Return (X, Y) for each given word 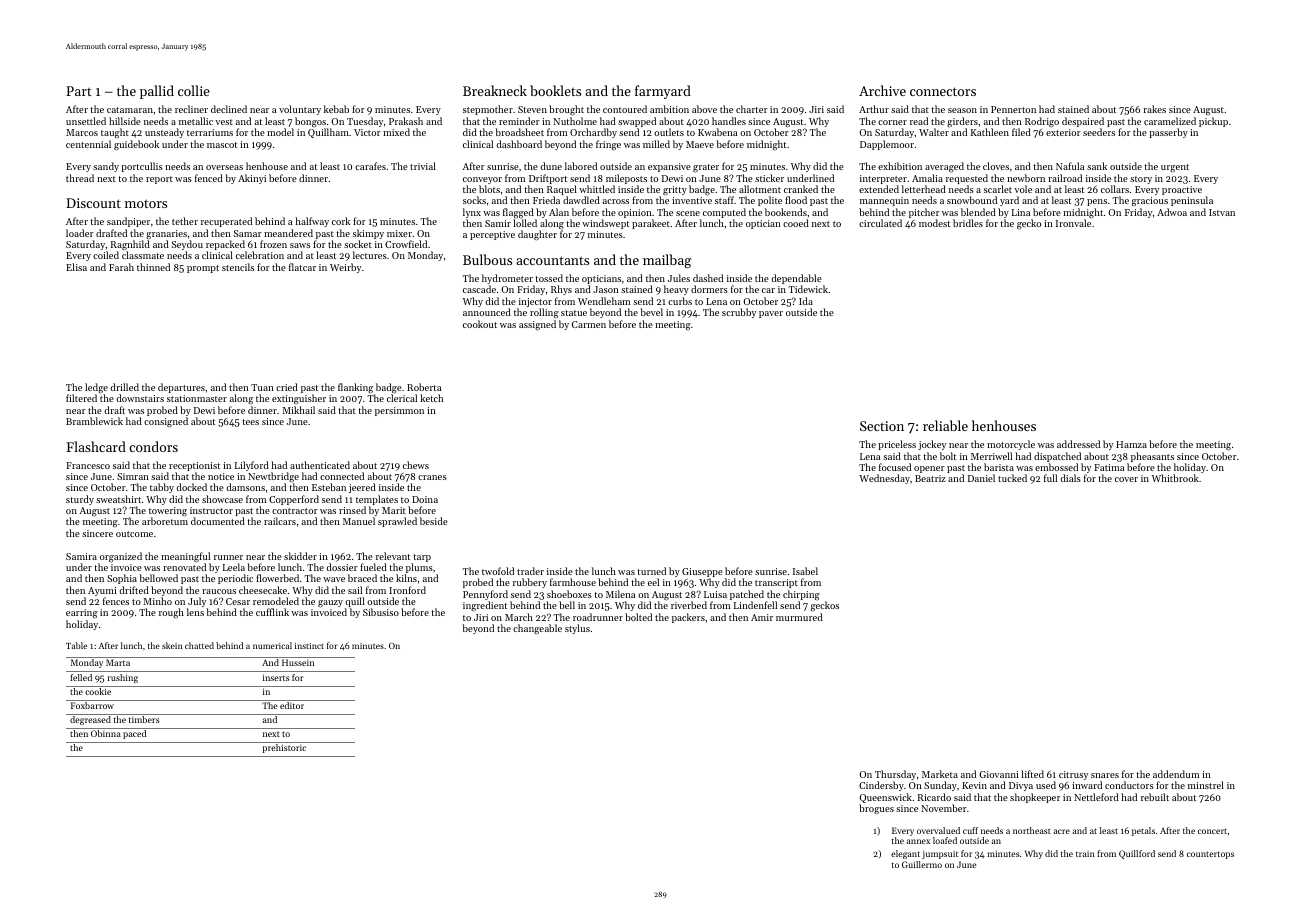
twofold (498, 571)
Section (882, 426)
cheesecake (263, 590)
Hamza (1131, 444)
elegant (905, 854)
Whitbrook (1175, 478)
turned (652, 571)
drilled (124, 387)
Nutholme (575, 121)
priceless (897, 445)
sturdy (80, 500)
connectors (943, 91)
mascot (222, 145)
